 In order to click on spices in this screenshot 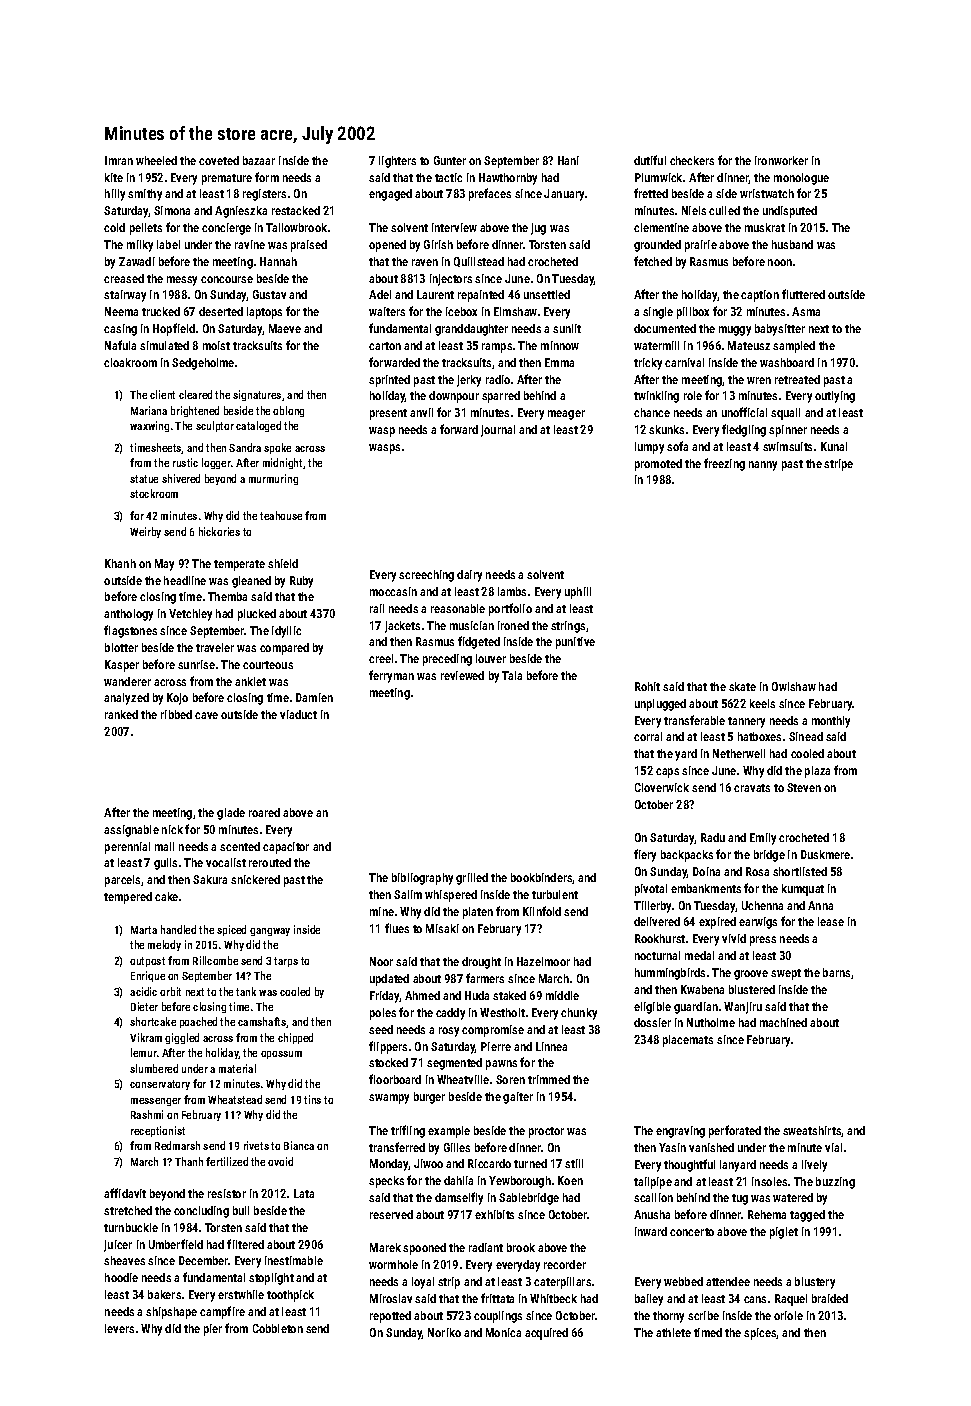, I will do `click(760, 1334)`.
